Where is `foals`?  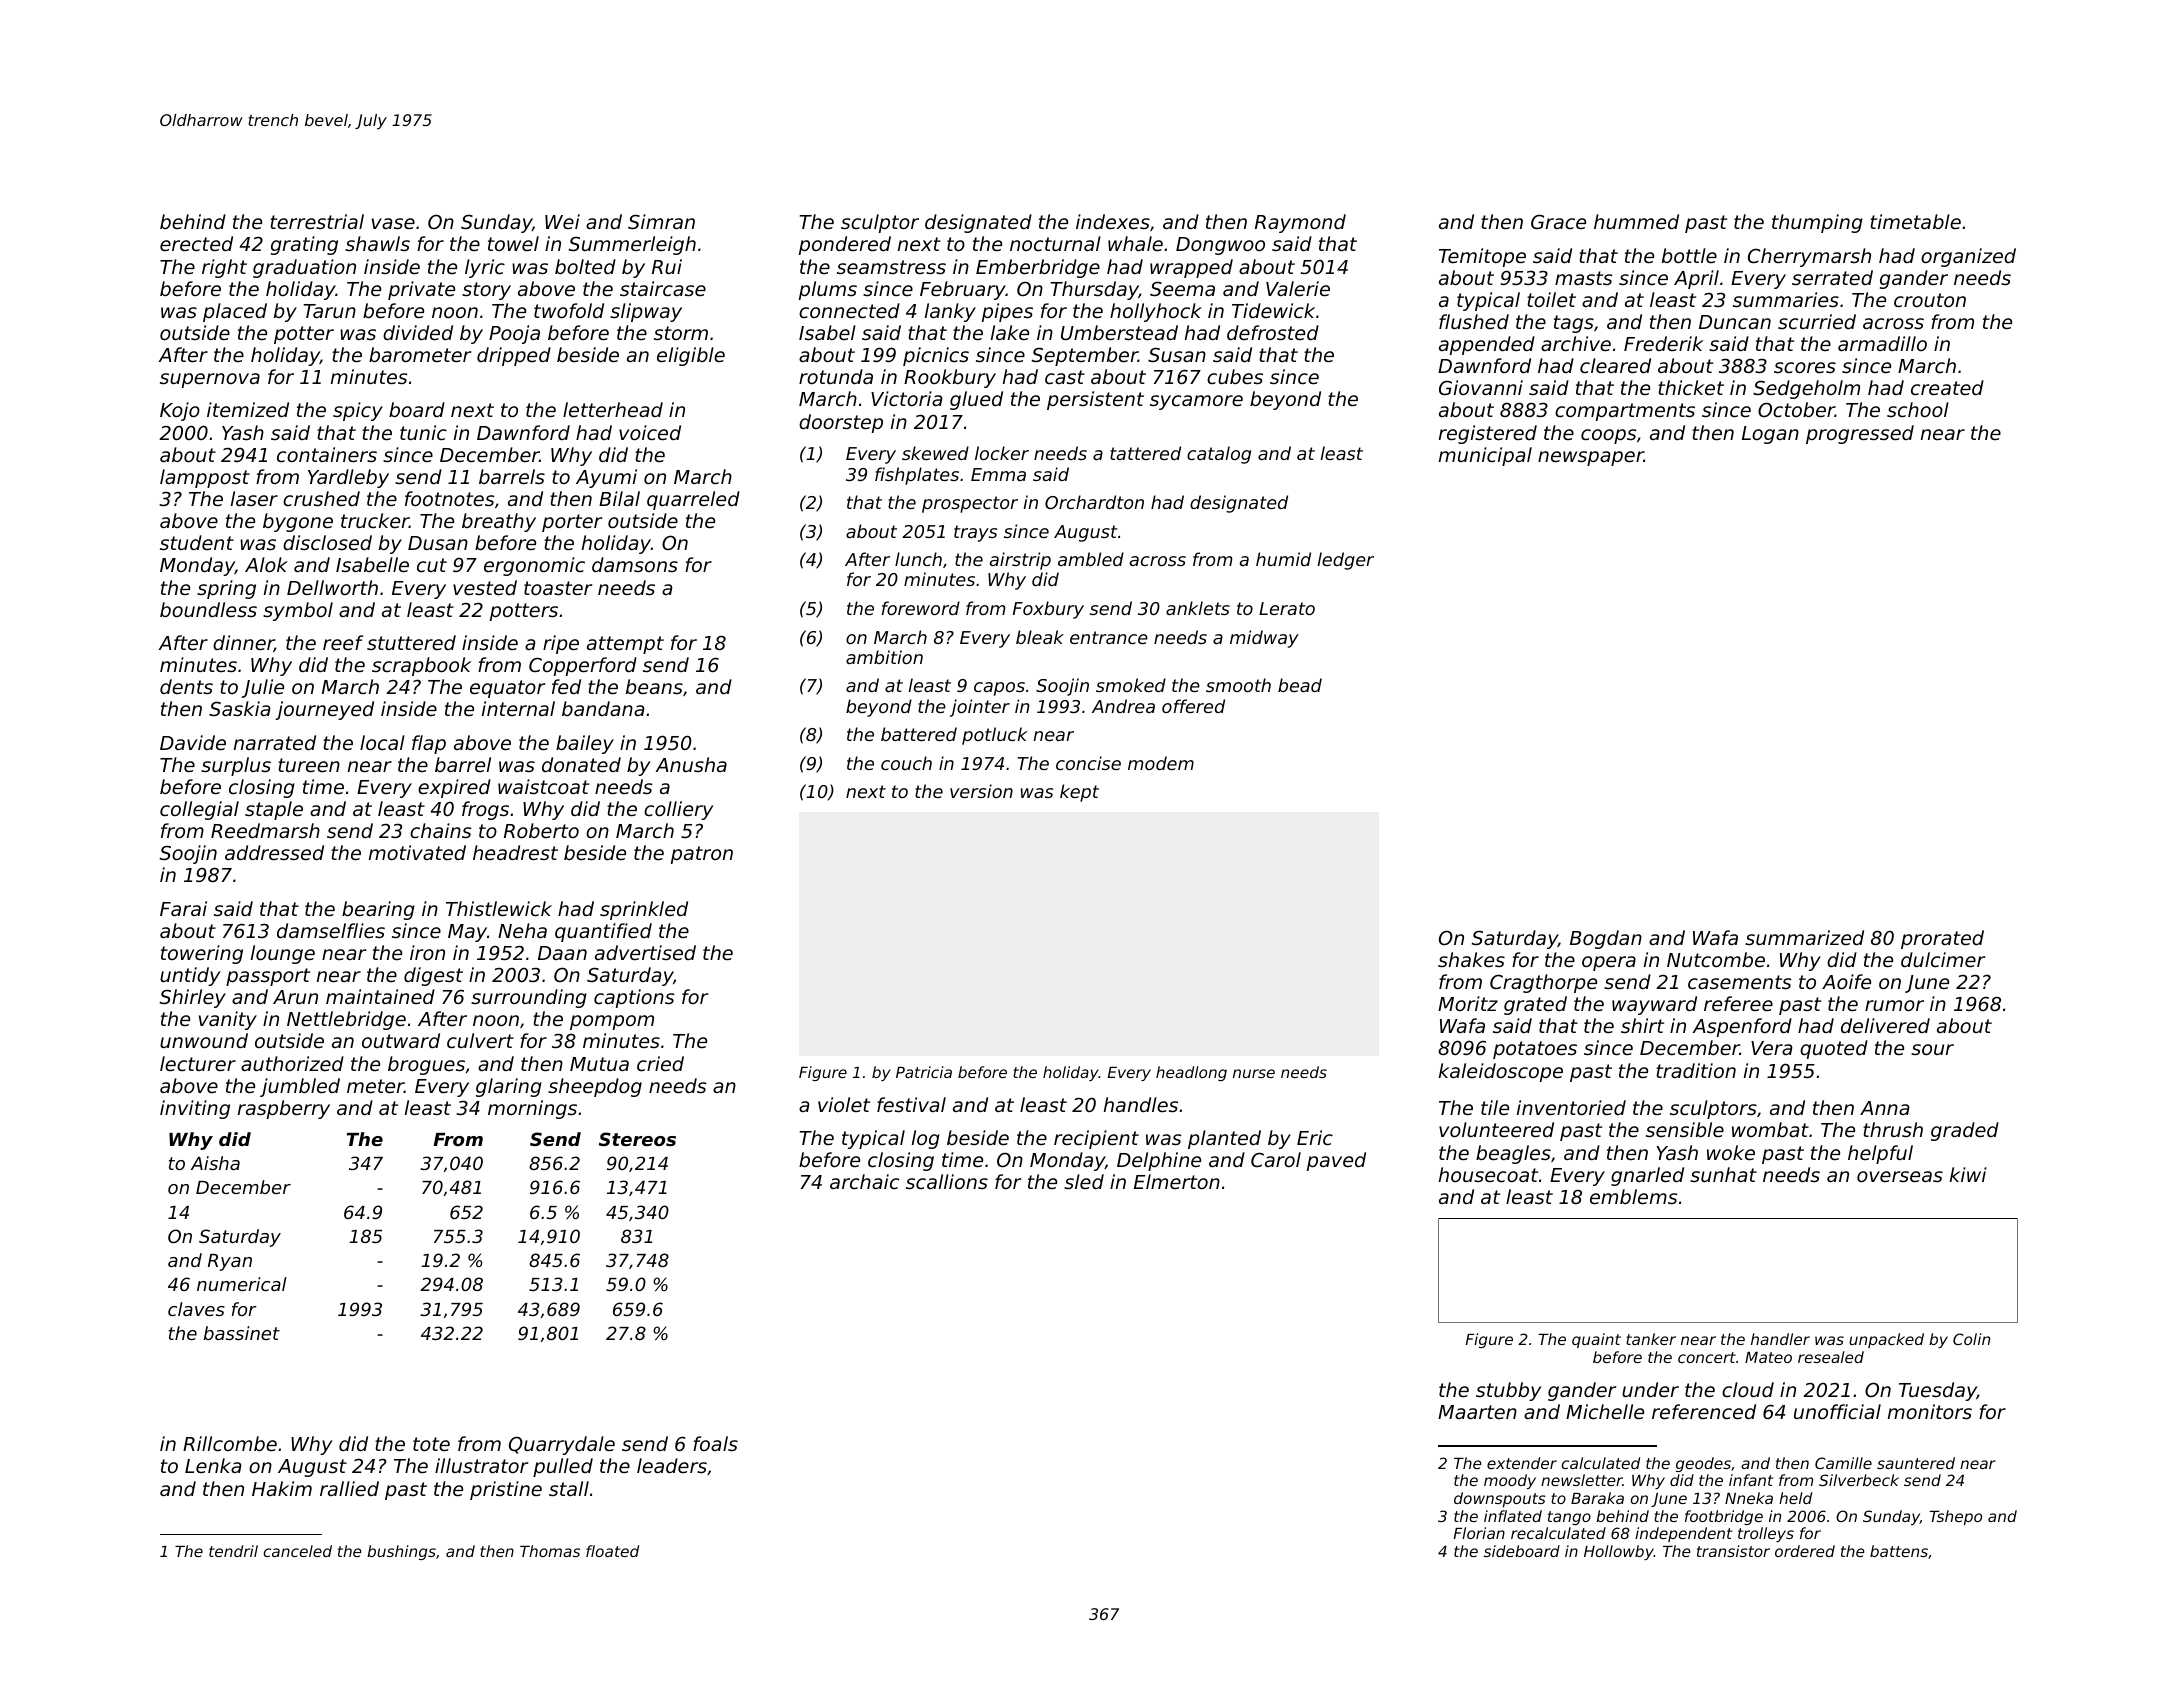 foals is located at coordinates (715, 1443).
